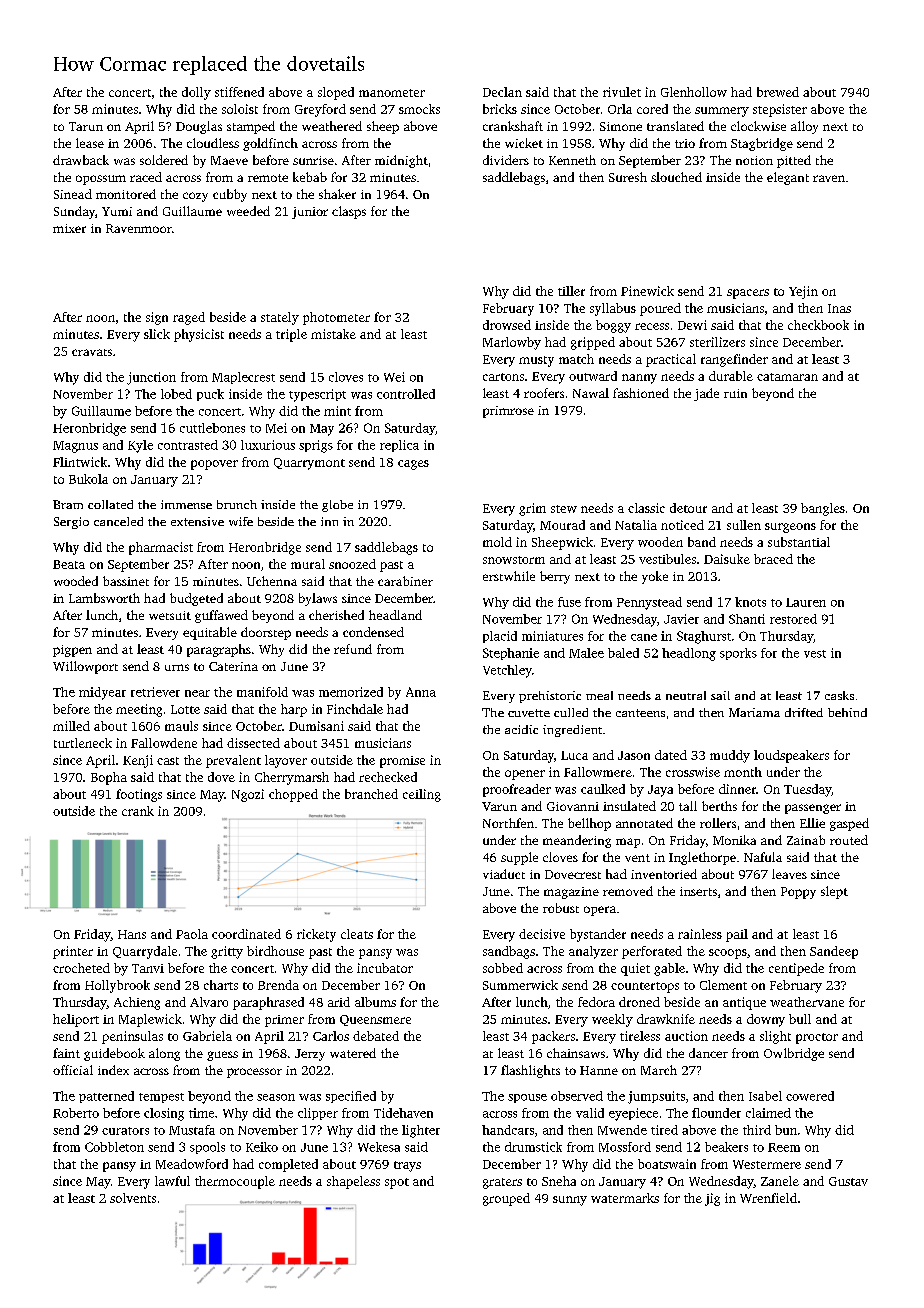  What do you see at coordinates (170, 615) in the screenshot?
I see `wetsuit` at bounding box center [170, 615].
